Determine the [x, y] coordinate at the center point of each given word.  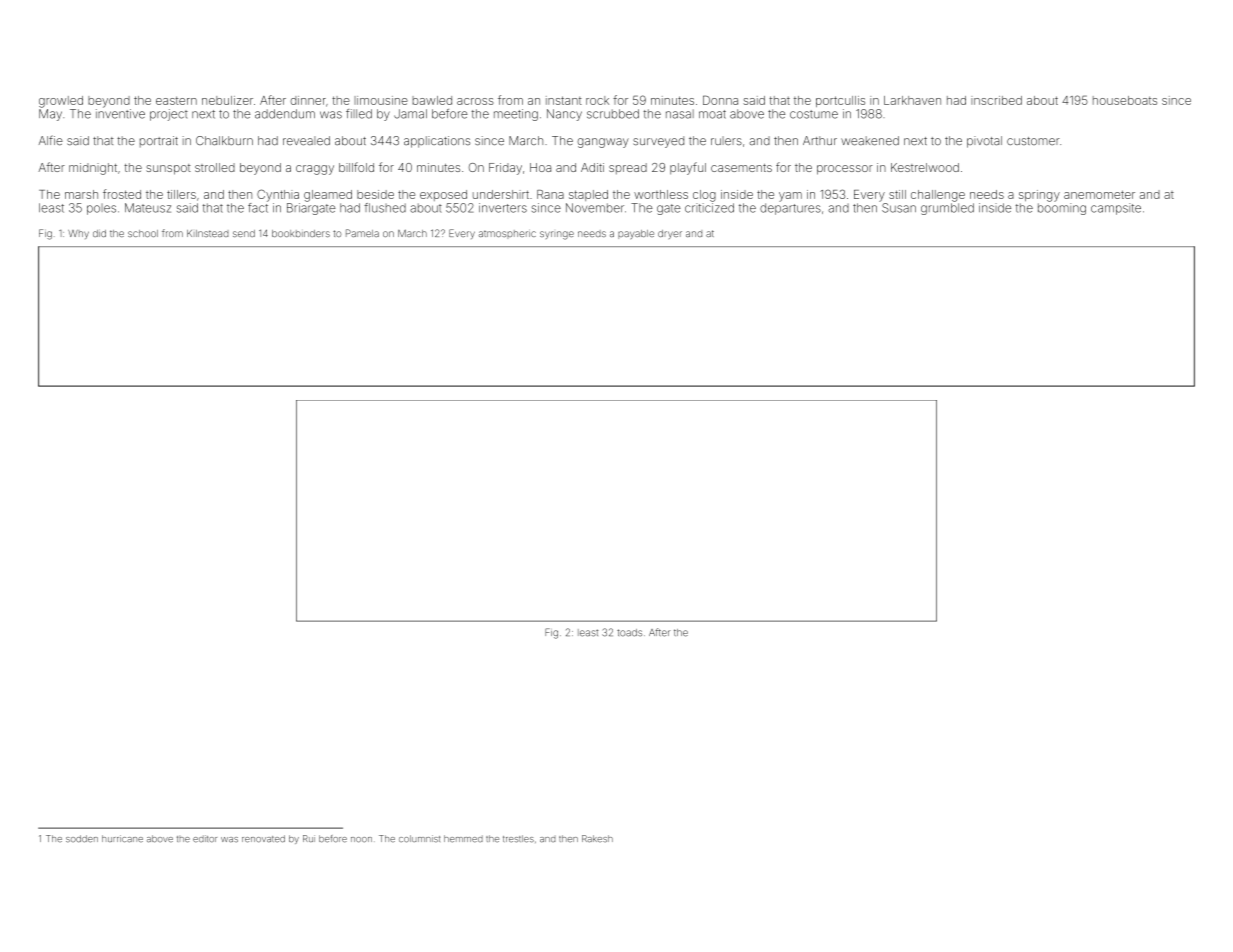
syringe [557, 235]
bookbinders [301, 233]
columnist [419, 839]
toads [629, 633]
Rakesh [597, 839]
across [475, 101]
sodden [82, 839]
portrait [159, 141]
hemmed [463, 839]
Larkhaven [912, 100]
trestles [518, 839]
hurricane [122, 839]
